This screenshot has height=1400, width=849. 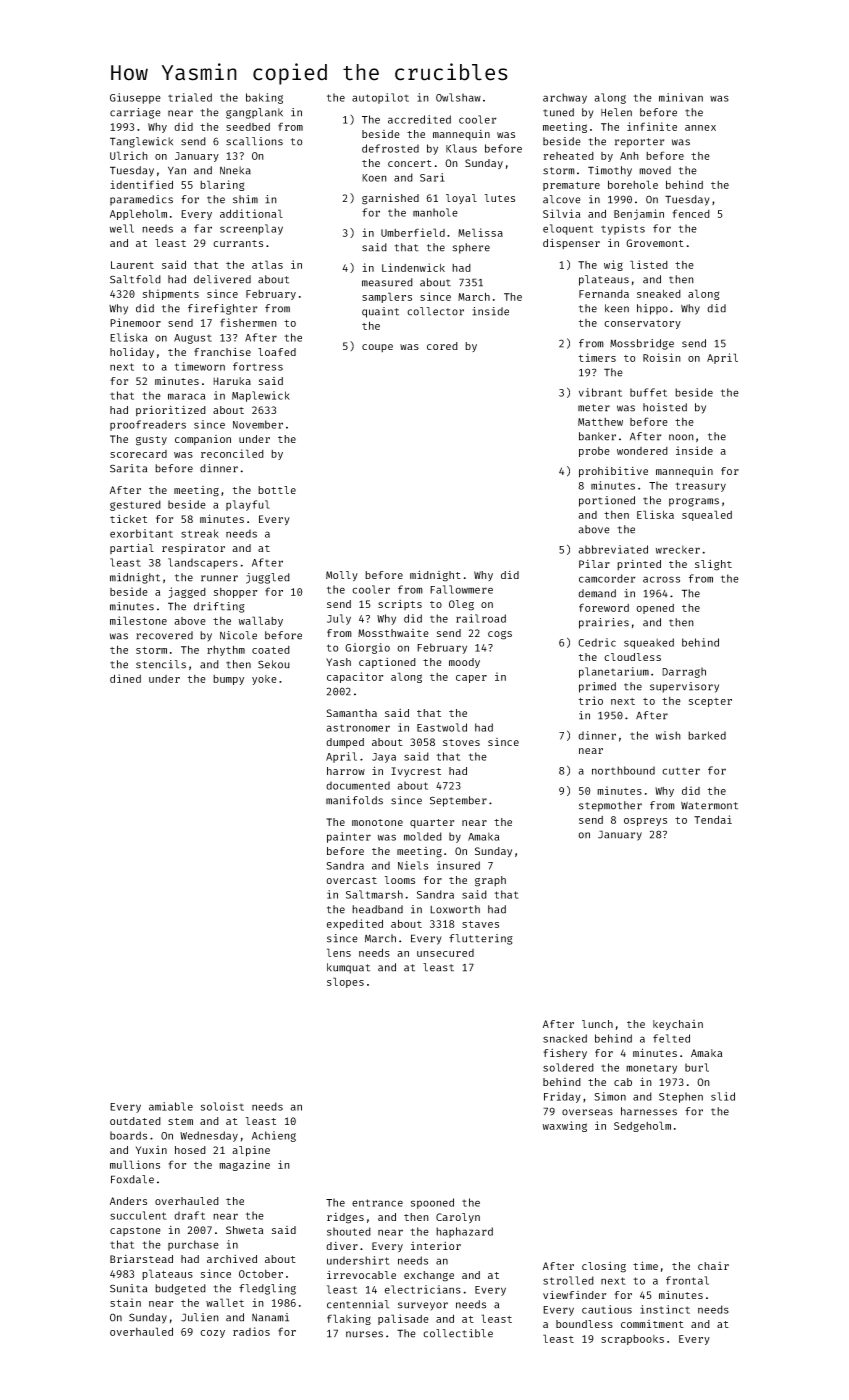 What do you see at coordinates (203, 440) in the screenshot?
I see `companion` at bounding box center [203, 440].
